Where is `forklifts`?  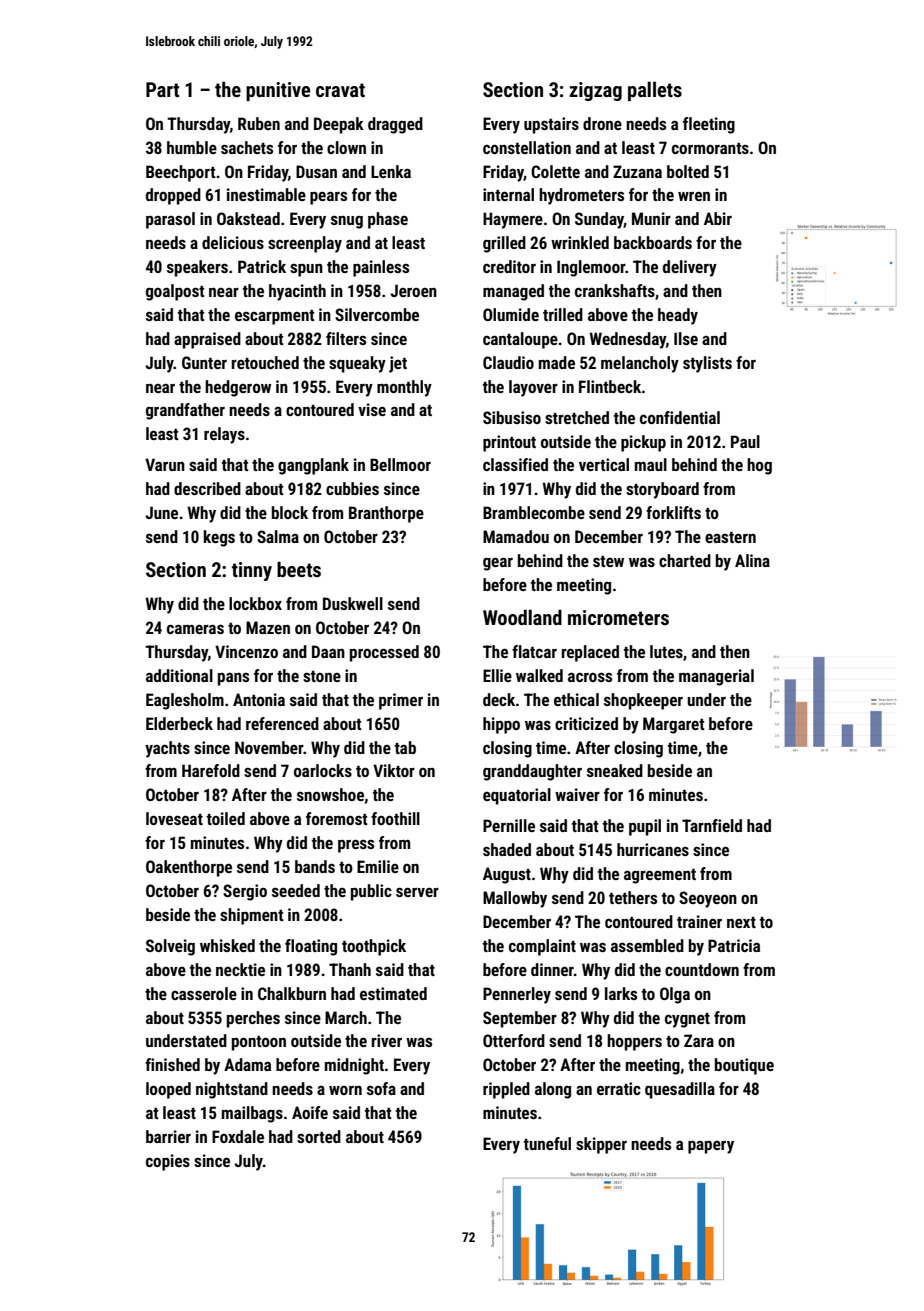 forklifts is located at coordinates (673, 512).
